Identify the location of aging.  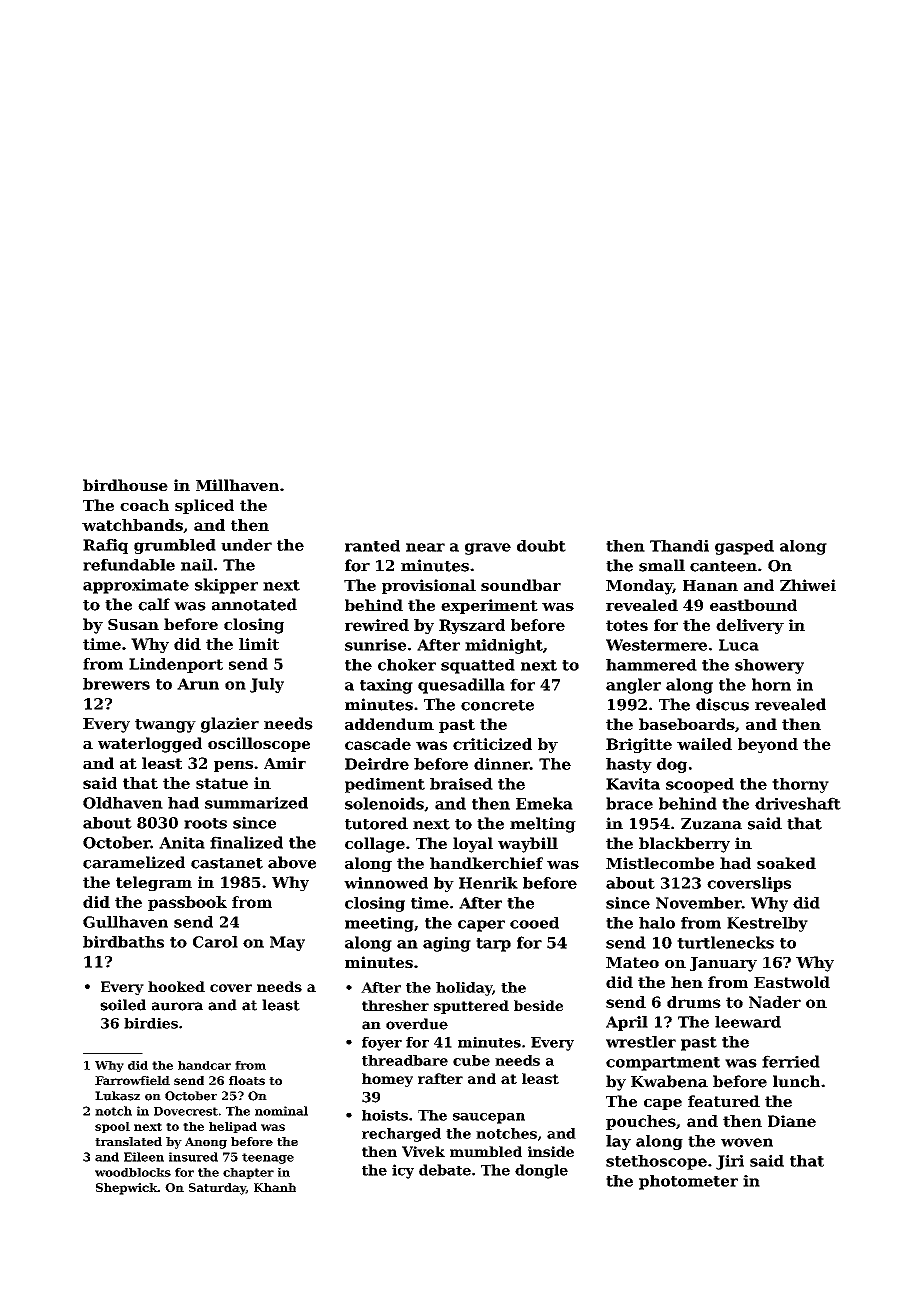
(447, 944).
